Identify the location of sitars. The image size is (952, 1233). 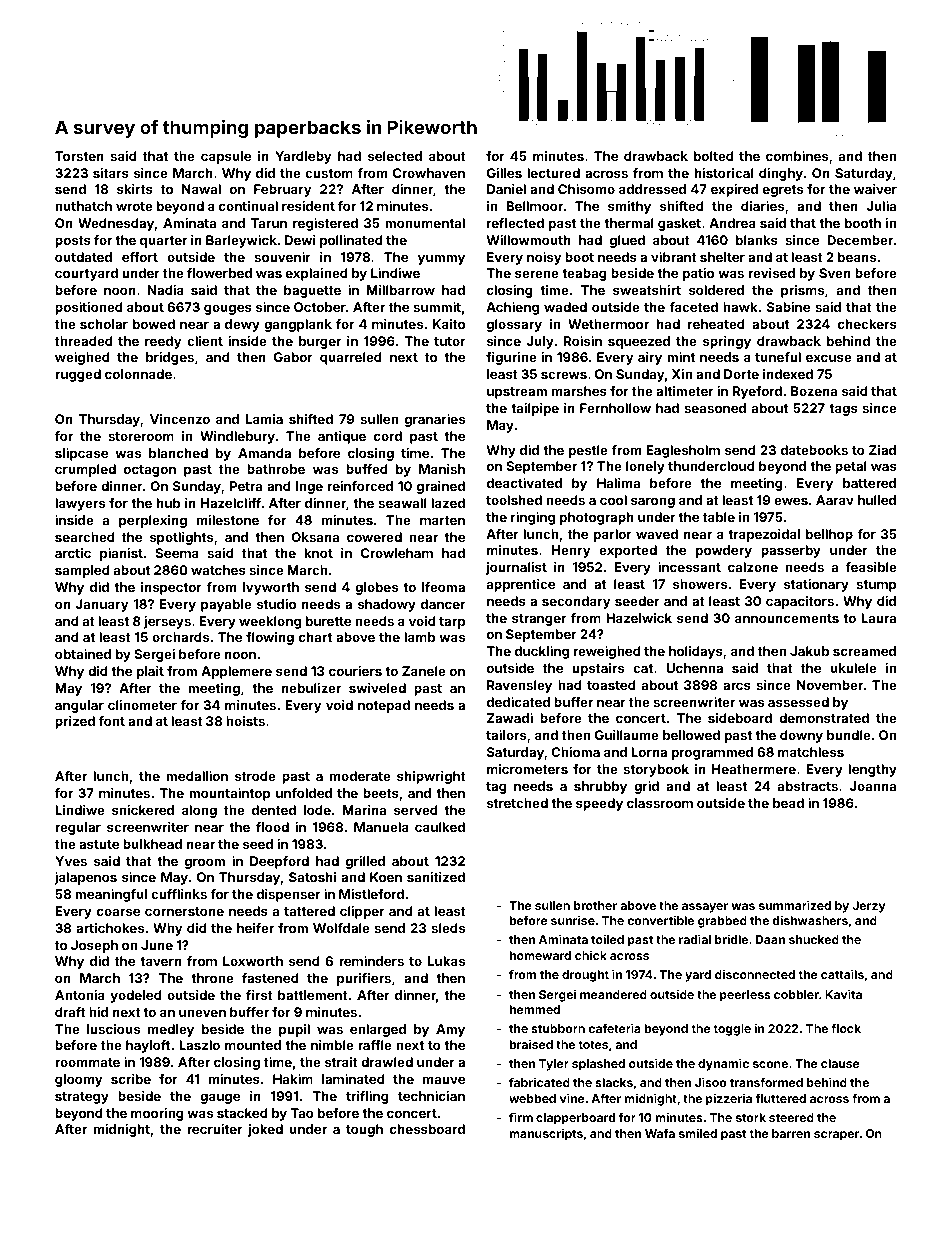
(111, 173).
